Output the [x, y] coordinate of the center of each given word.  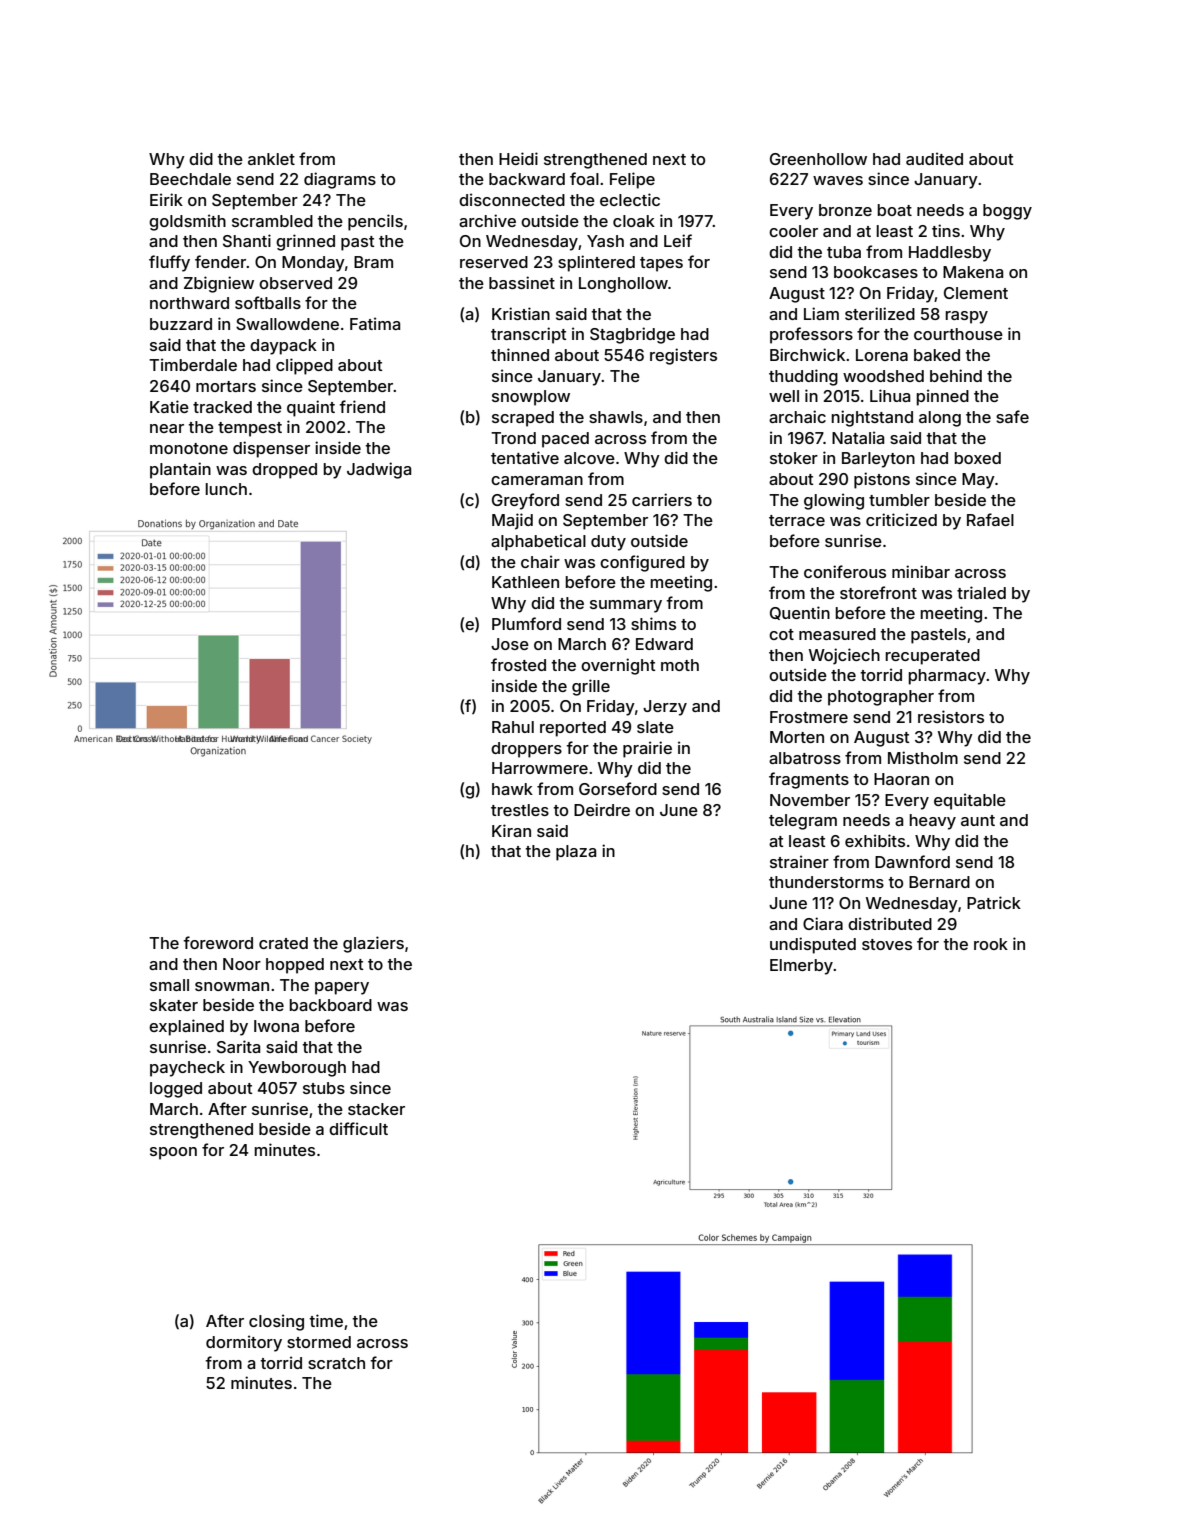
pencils [375, 222]
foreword [218, 942]
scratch [336, 1363]
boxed [978, 458]
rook [991, 944]
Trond [513, 438]
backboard [331, 1005]
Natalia [858, 437]
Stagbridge [632, 335]
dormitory [244, 1343]
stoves [887, 944]
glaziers [373, 944]
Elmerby [801, 967]
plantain [180, 470]
